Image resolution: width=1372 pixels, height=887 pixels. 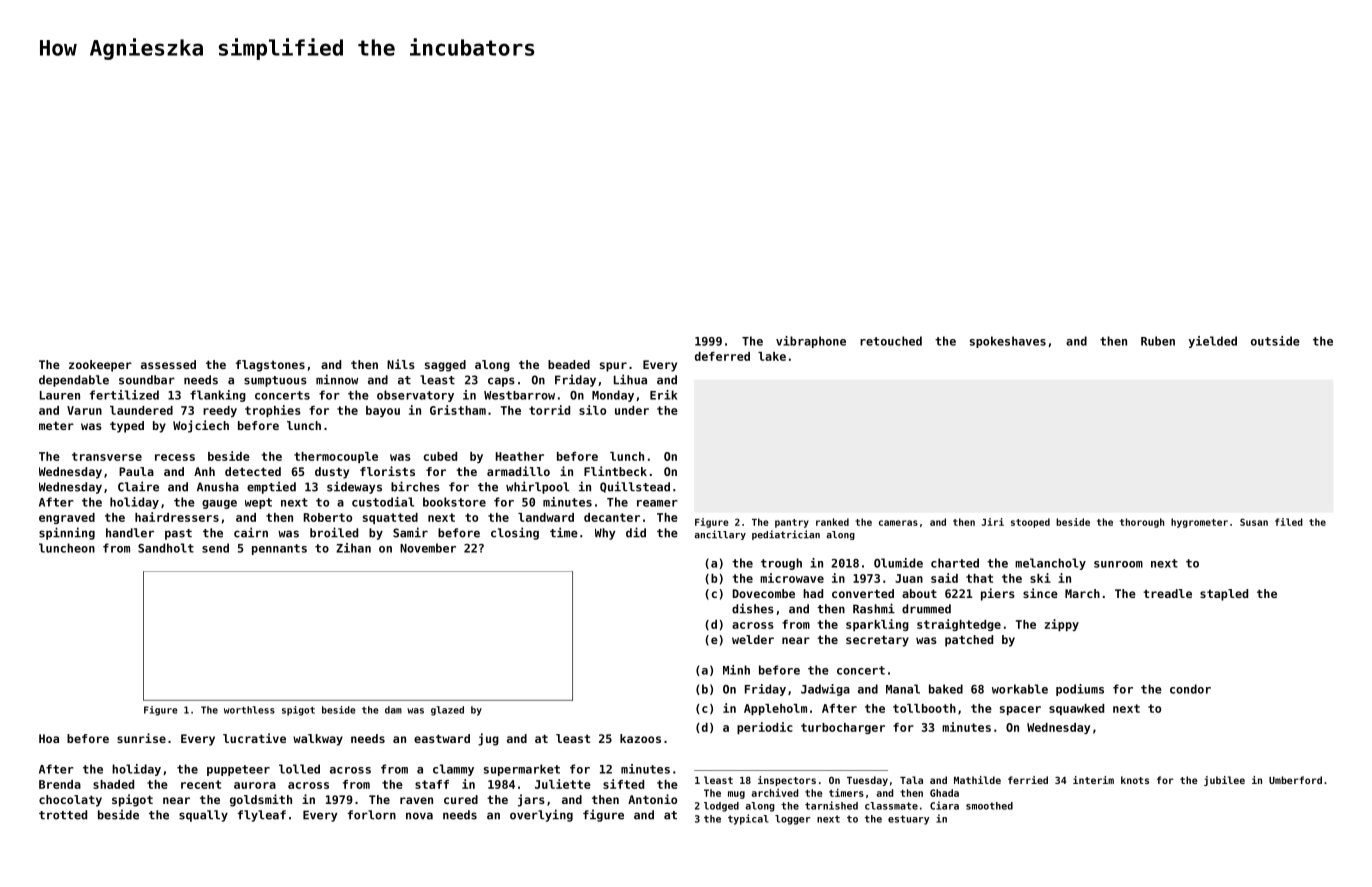 I want to click on ranked, so click(x=832, y=522).
